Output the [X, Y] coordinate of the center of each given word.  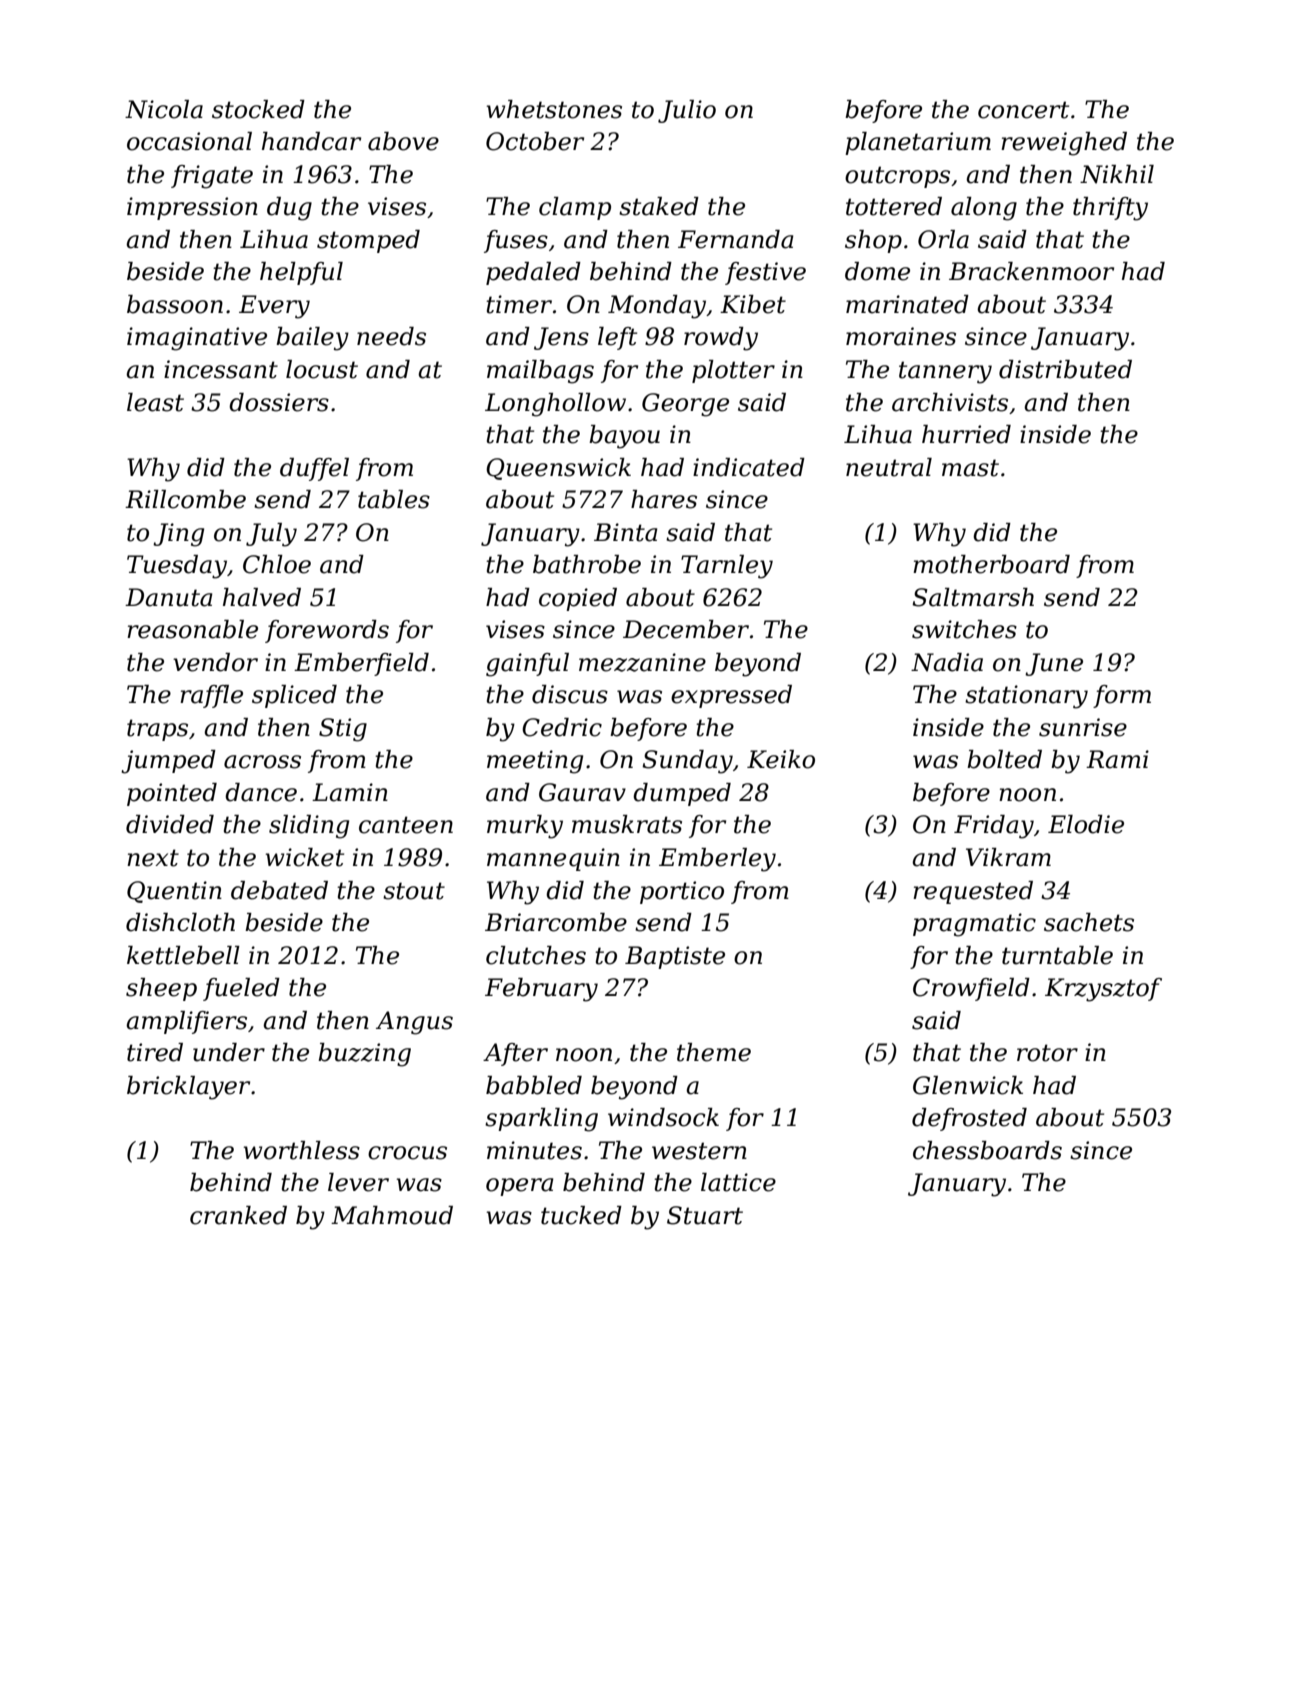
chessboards [987, 1150]
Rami [1117, 759]
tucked [581, 1215]
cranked [238, 1215]
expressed [731, 696]
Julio [687, 111]
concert [1023, 110]
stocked [258, 109]
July [271, 535]
